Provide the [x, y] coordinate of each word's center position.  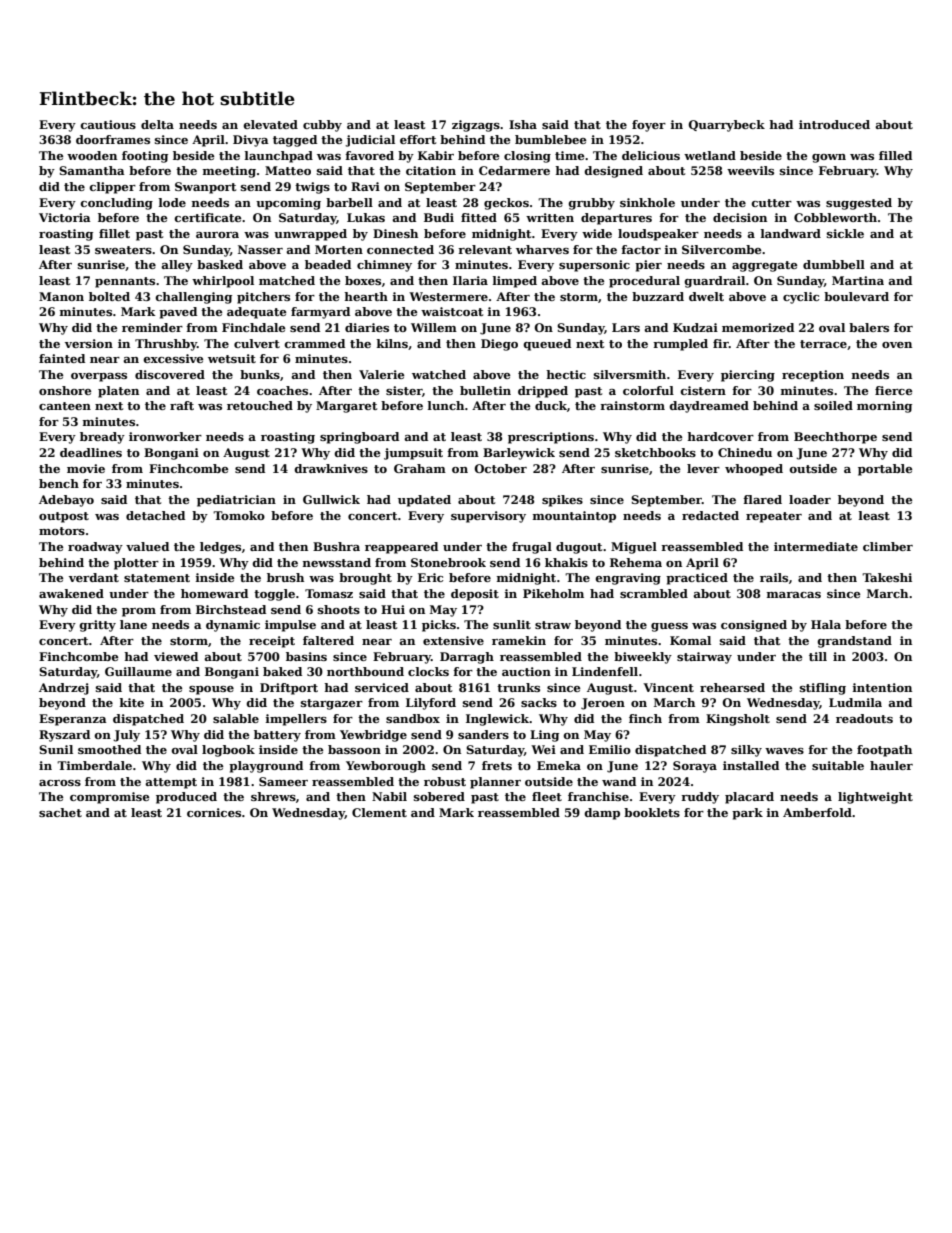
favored [369, 155]
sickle [845, 233]
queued [547, 345]
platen [118, 392]
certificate [208, 217]
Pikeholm [553, 593]
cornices [214, 812]
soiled [833, 405]
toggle [274, 595]
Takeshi [887, 577]
